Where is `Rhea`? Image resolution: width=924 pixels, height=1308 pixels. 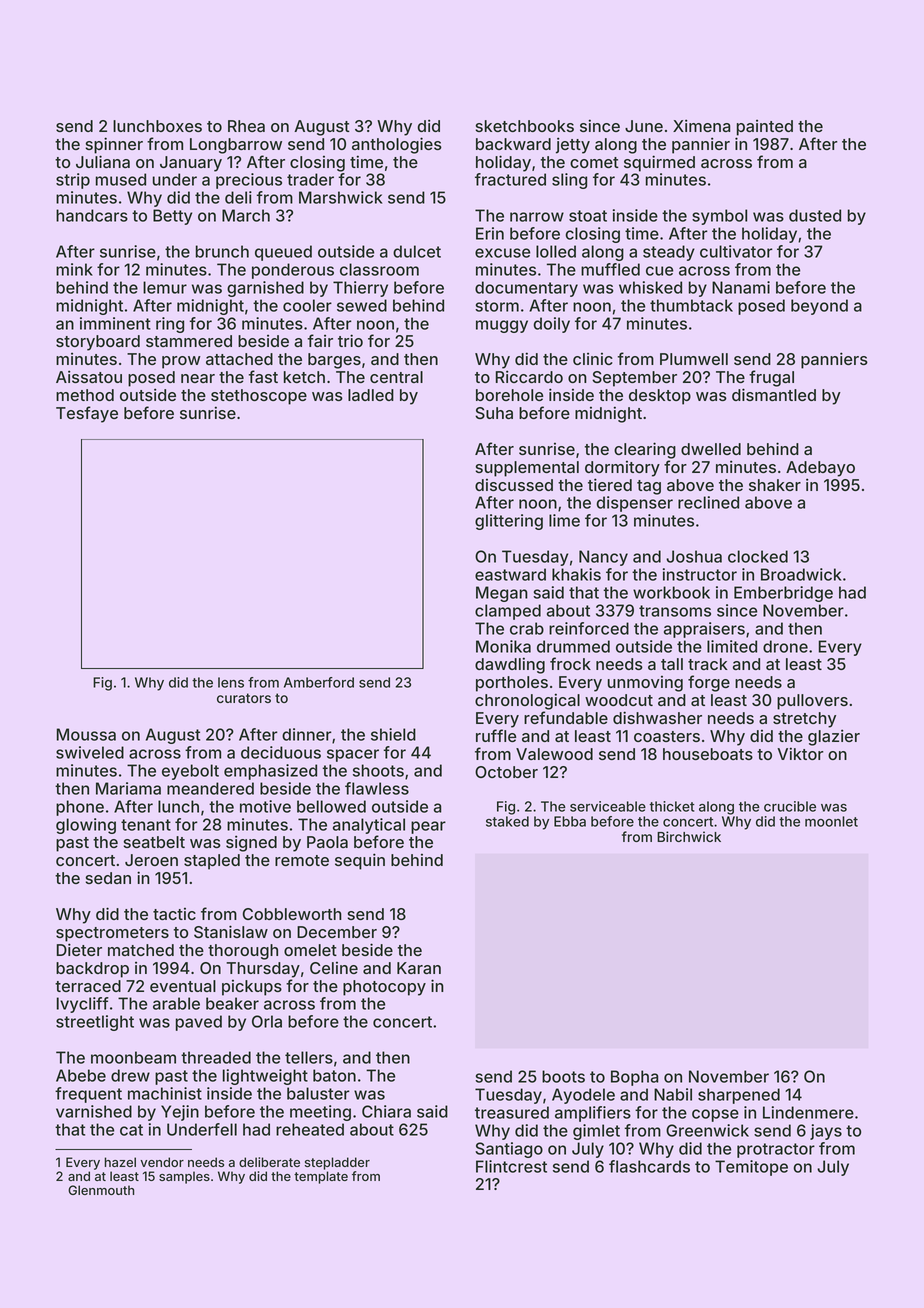 Rhea is located at coordinates (246, 126).
